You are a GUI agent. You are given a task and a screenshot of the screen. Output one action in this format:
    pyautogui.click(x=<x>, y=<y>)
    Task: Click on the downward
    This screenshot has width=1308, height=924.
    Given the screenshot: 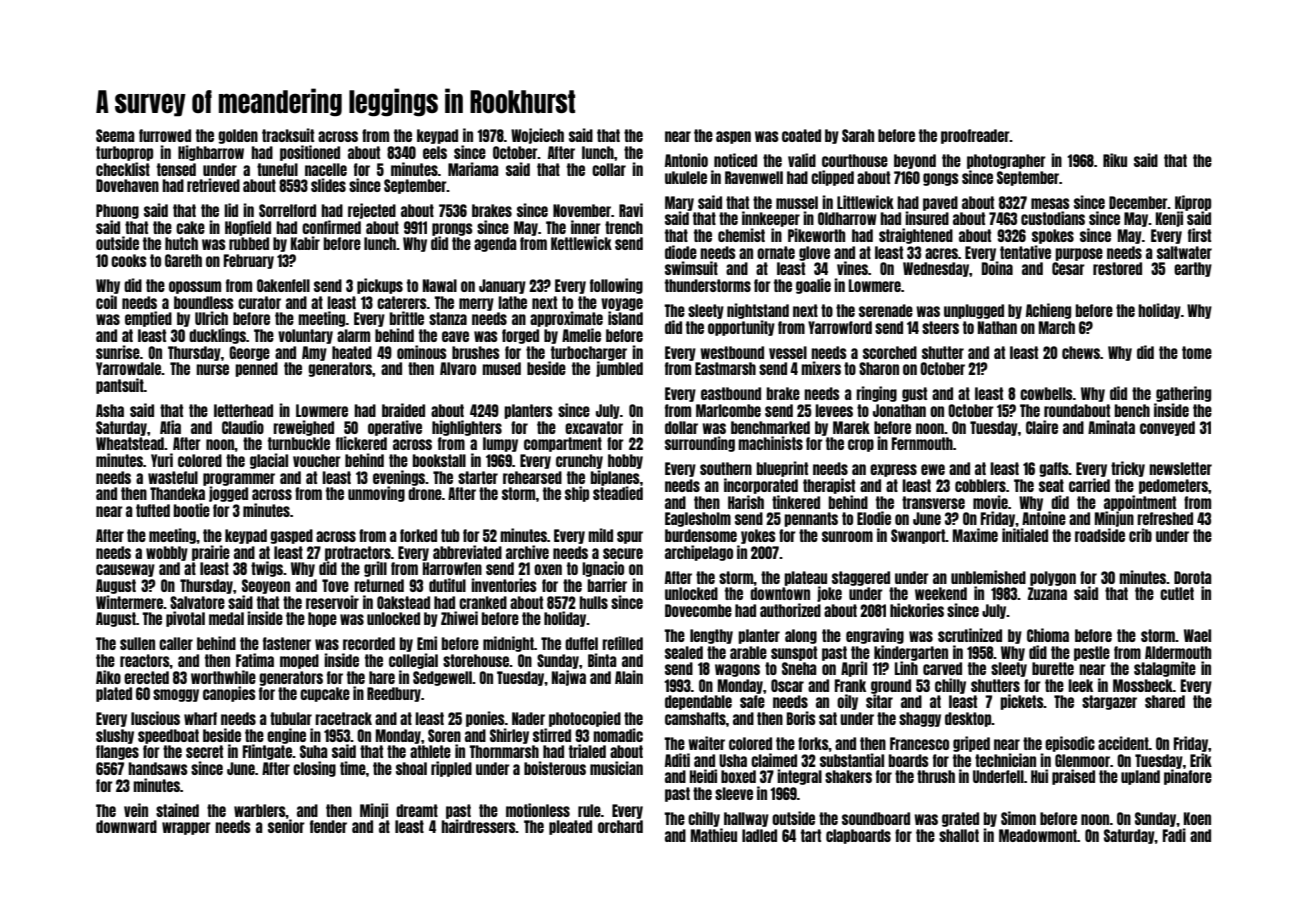 What is the action you would take?
    pyautogui.click(x=126, y=826)
